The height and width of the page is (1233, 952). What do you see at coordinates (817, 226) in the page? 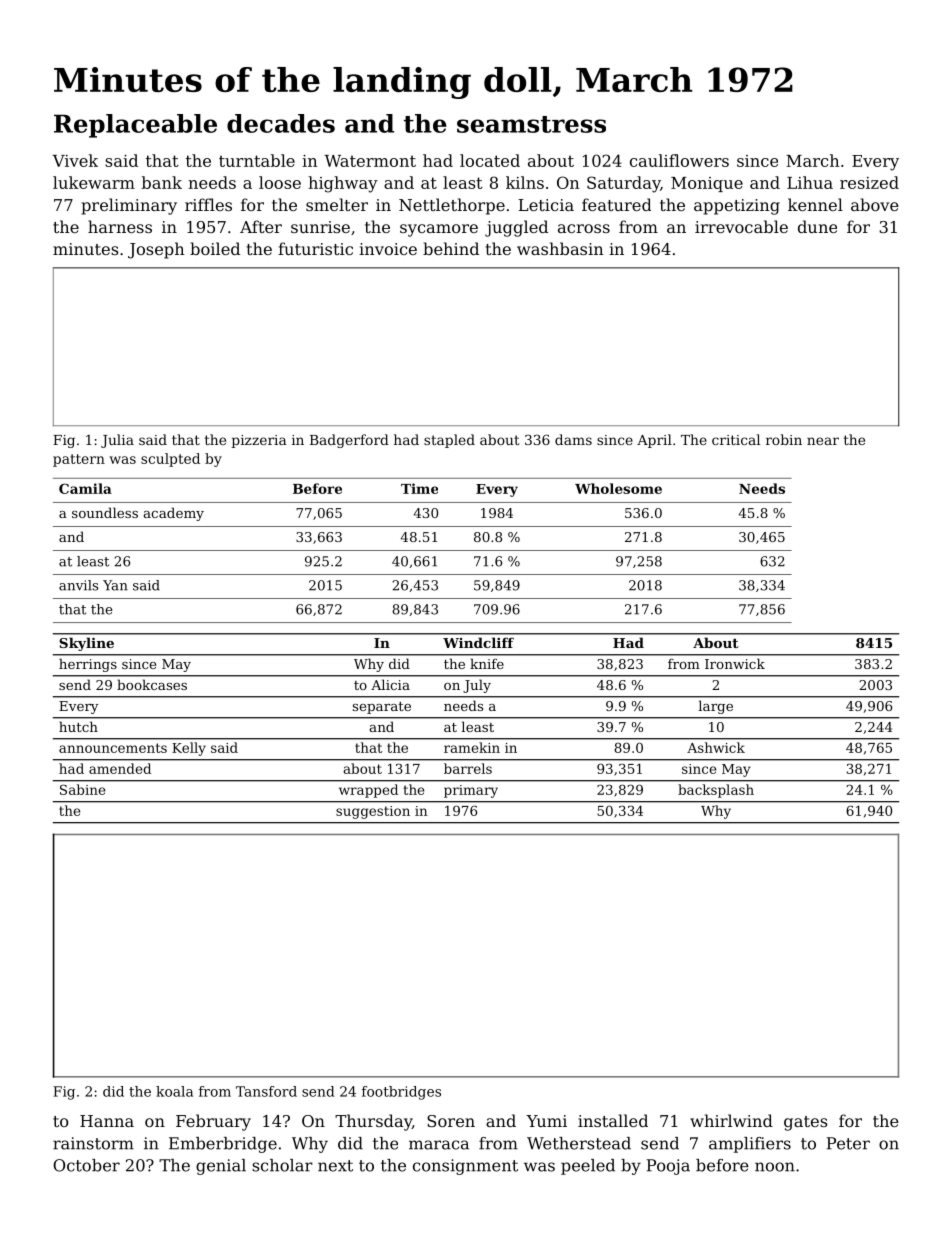
I see `dune` at bounding box center [817, 226].
